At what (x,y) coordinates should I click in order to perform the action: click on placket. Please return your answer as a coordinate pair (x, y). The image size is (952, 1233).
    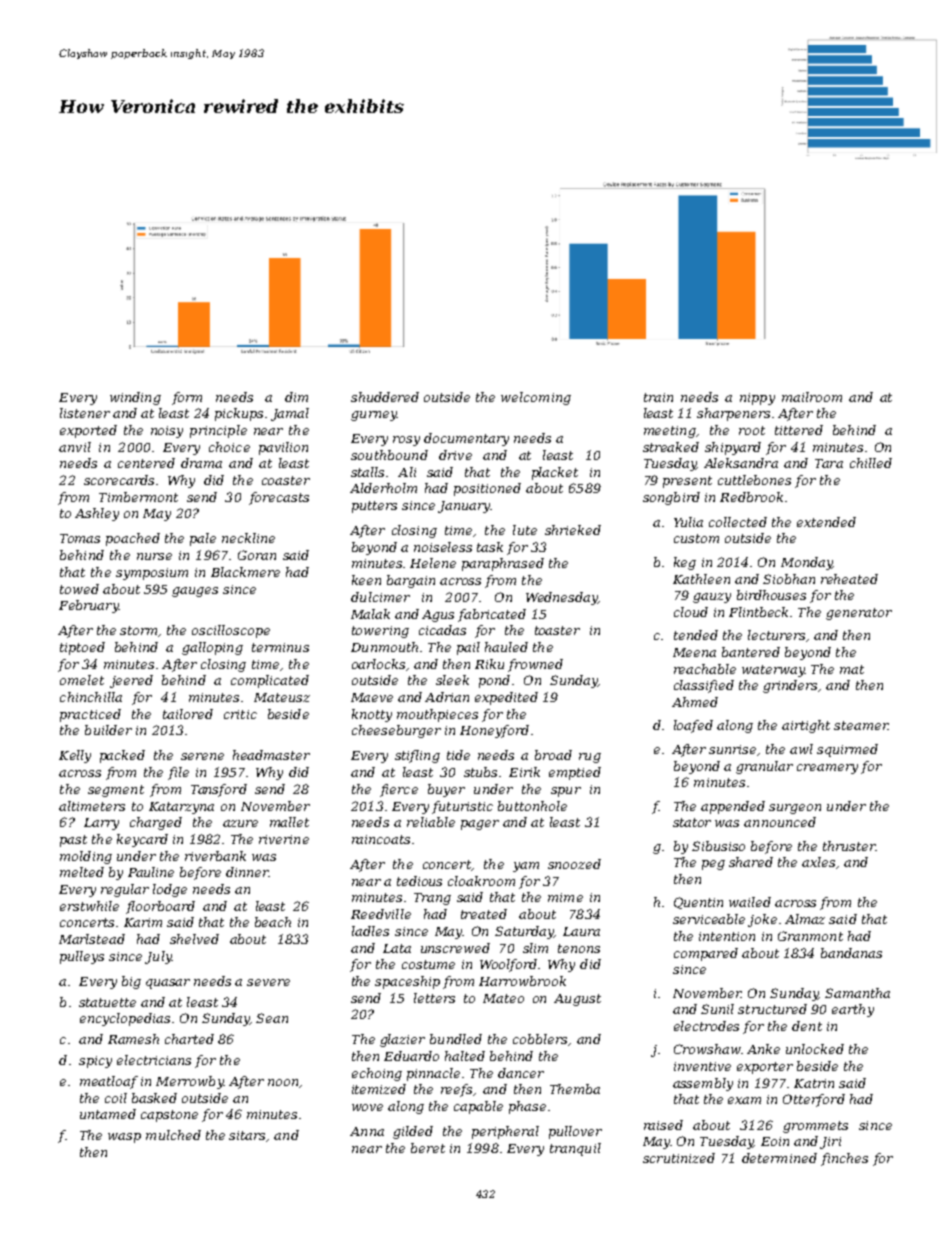
    Looking at the image, I should click on (555, 473).
